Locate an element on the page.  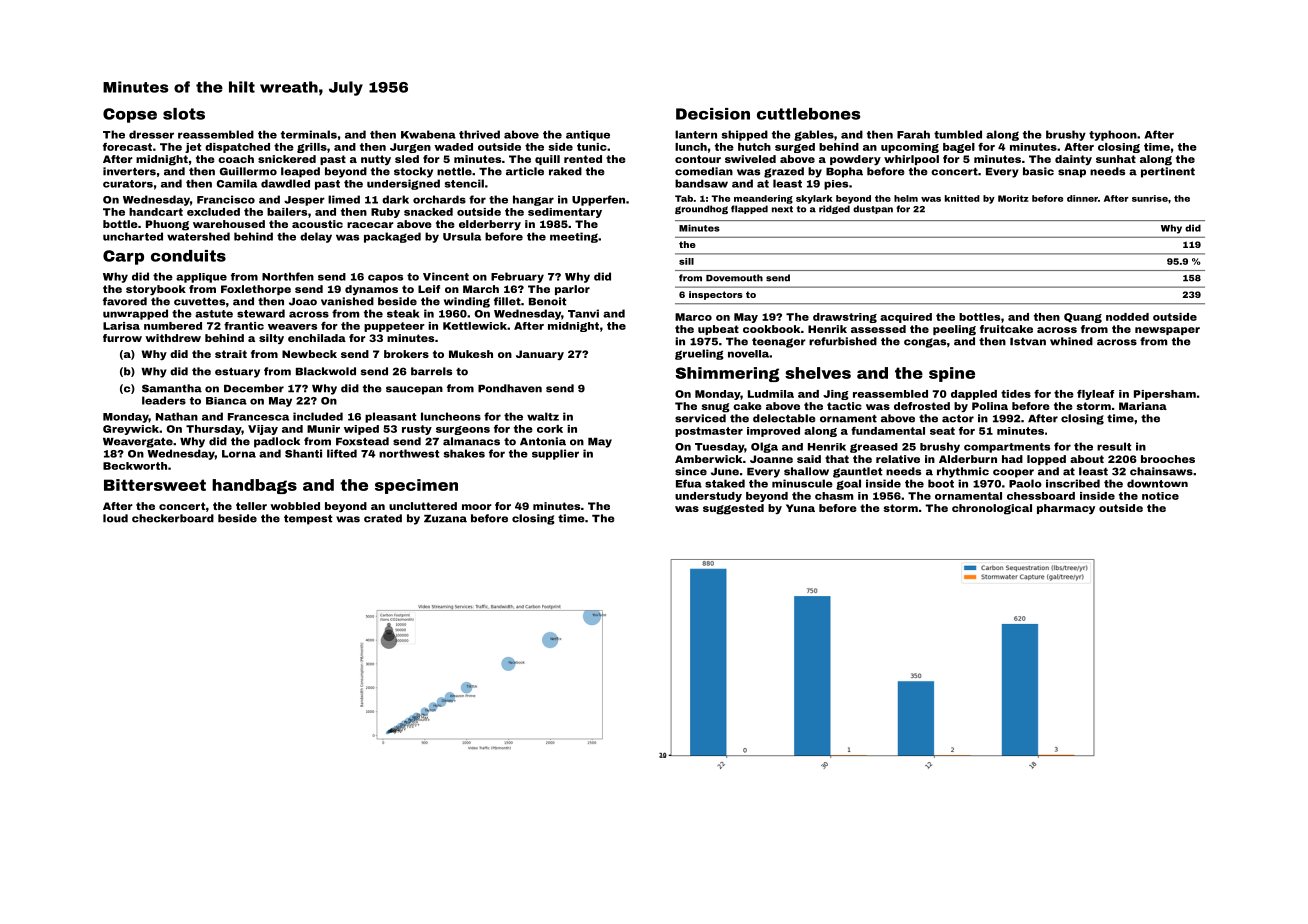
peeling is located at coordinates (954, 330).
